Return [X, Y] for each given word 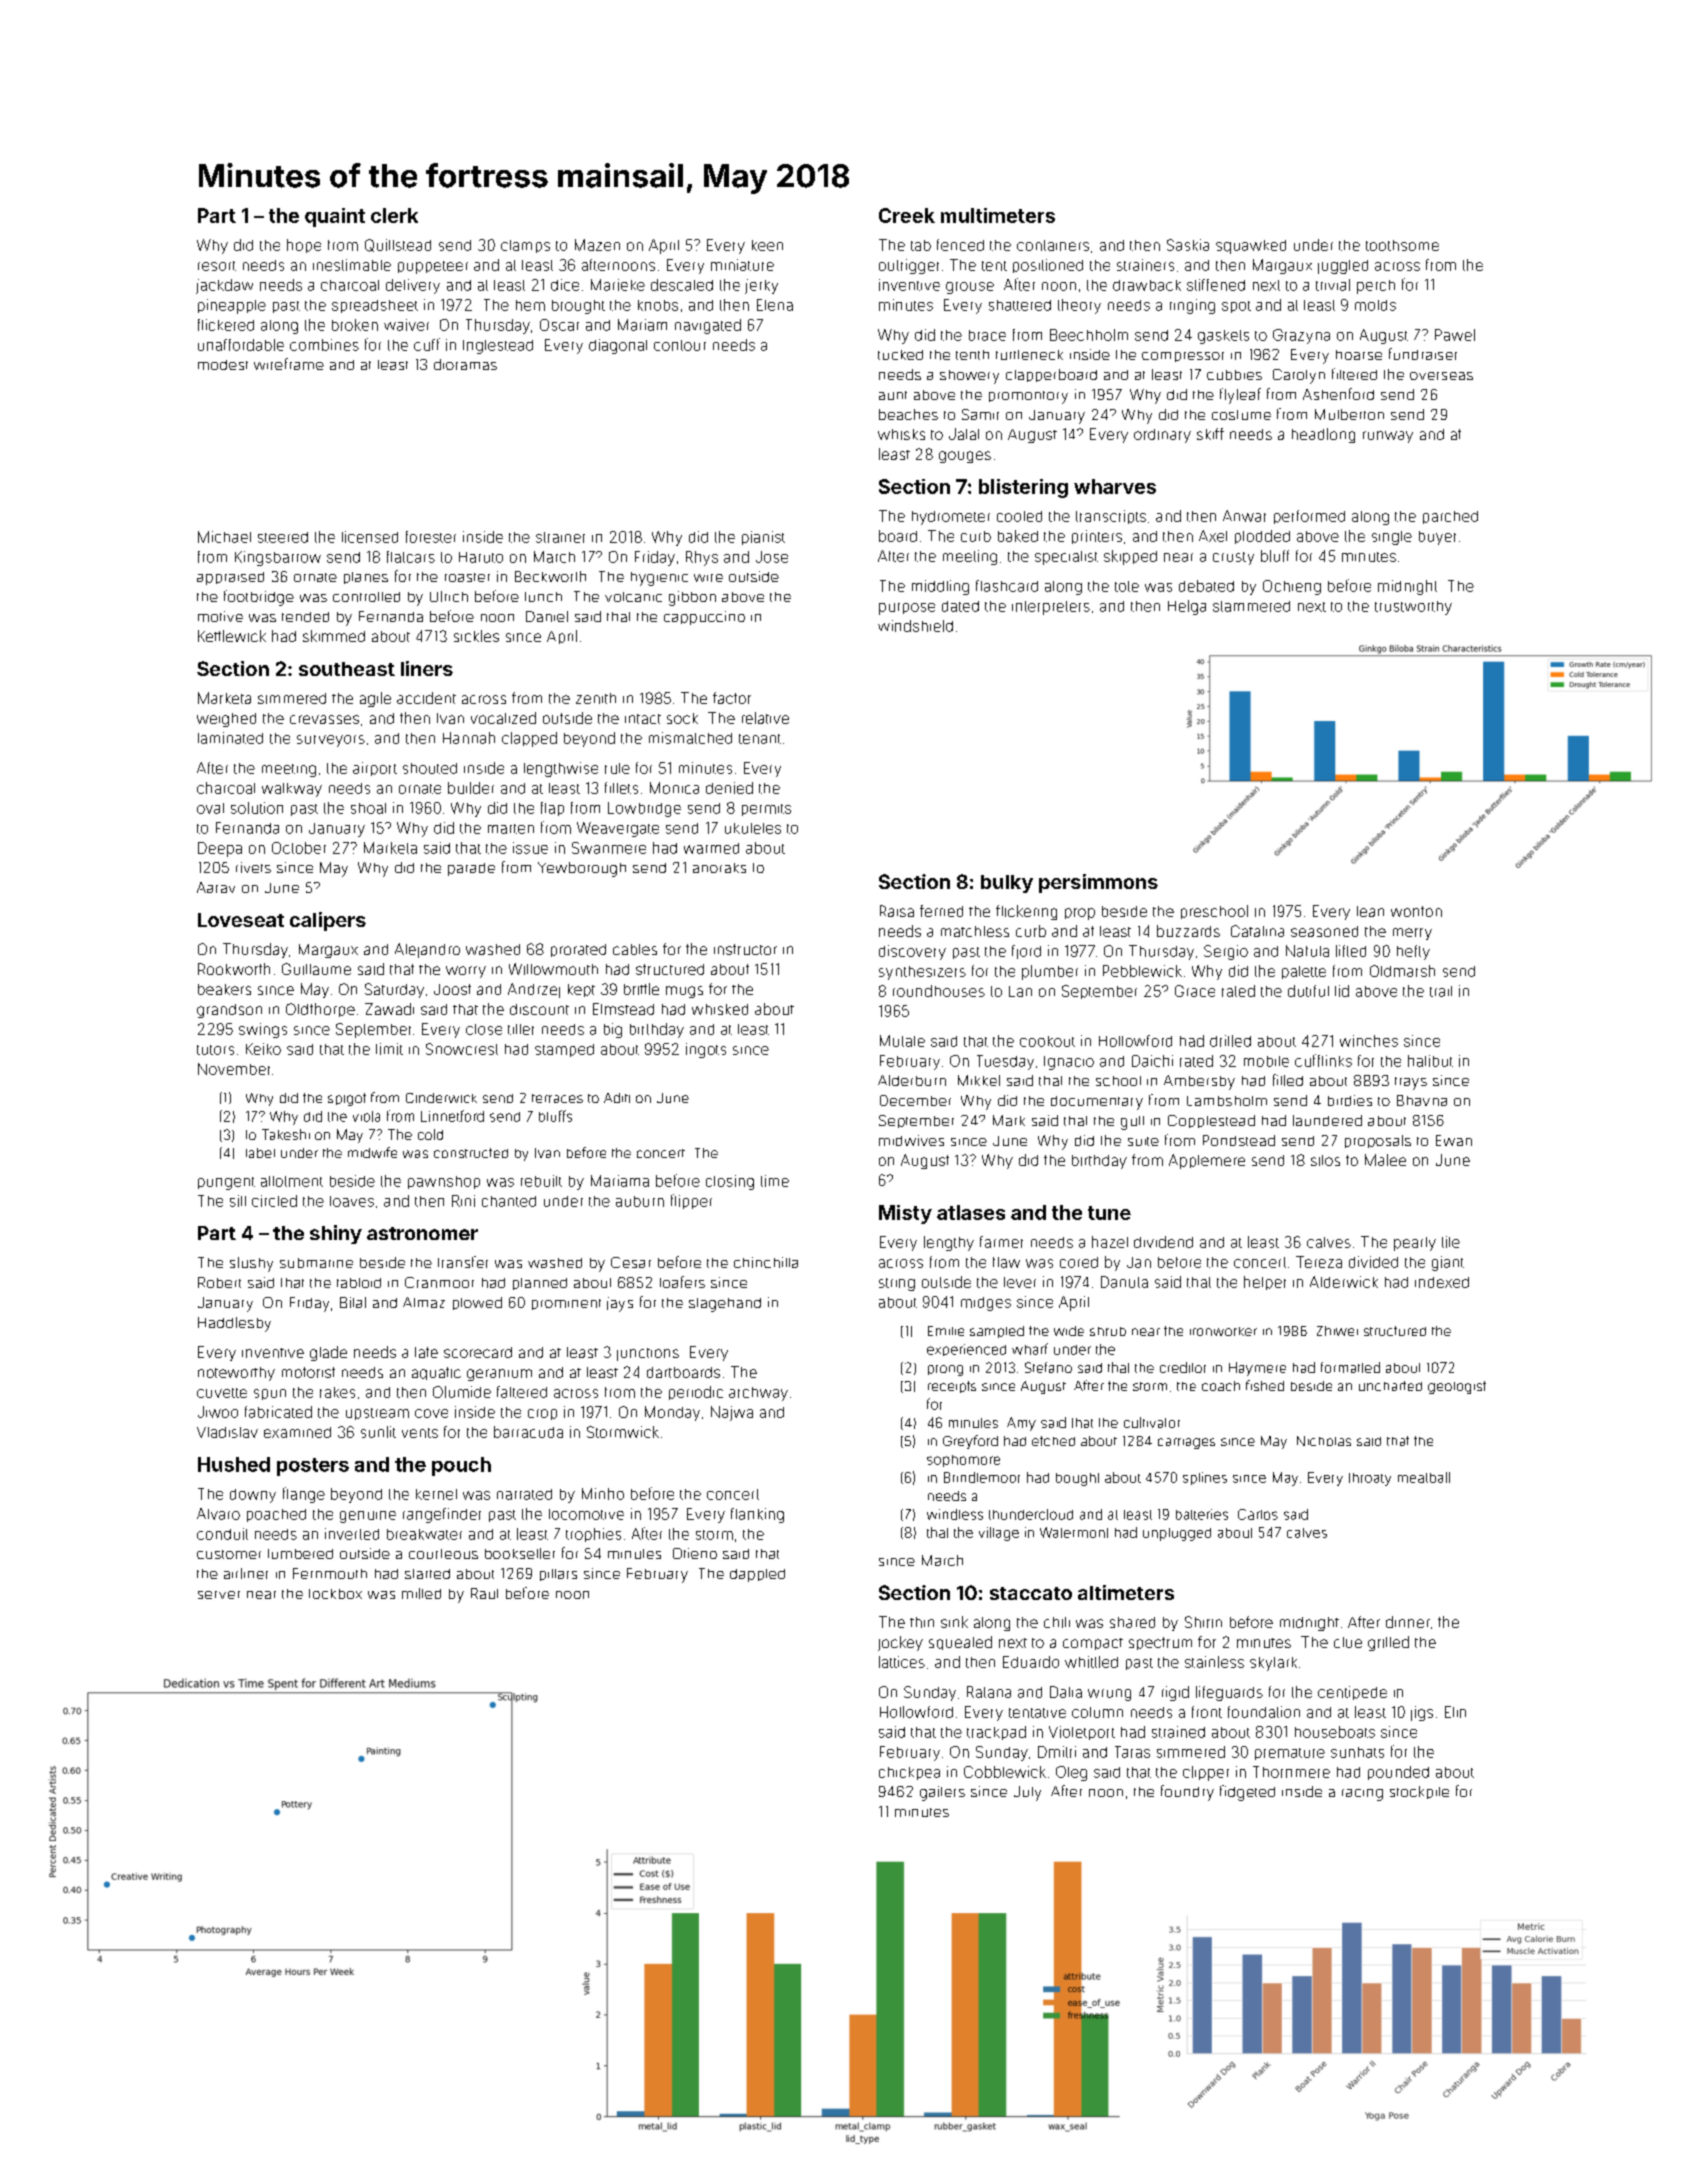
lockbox [335, 1594]
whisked [720, 1009]
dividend [1163, 1242]
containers [1053, 245]
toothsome [1402, 245]
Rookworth [234, 969]
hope [304, 246]
